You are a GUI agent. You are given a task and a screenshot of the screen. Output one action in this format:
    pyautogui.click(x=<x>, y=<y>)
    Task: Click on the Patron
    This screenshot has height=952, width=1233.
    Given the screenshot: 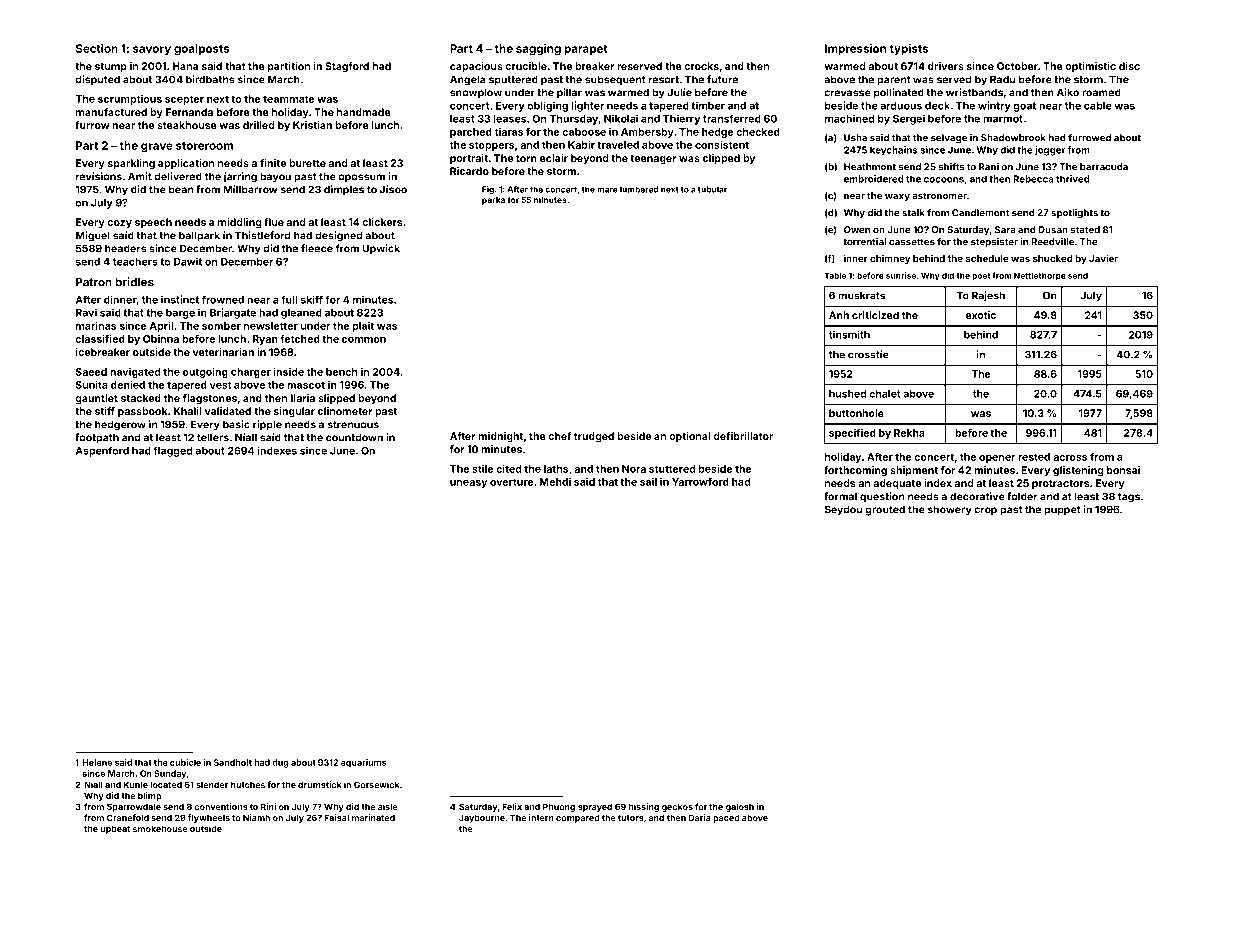 What is the action you would take?
    pyautogui.click(x=94, y=282)
